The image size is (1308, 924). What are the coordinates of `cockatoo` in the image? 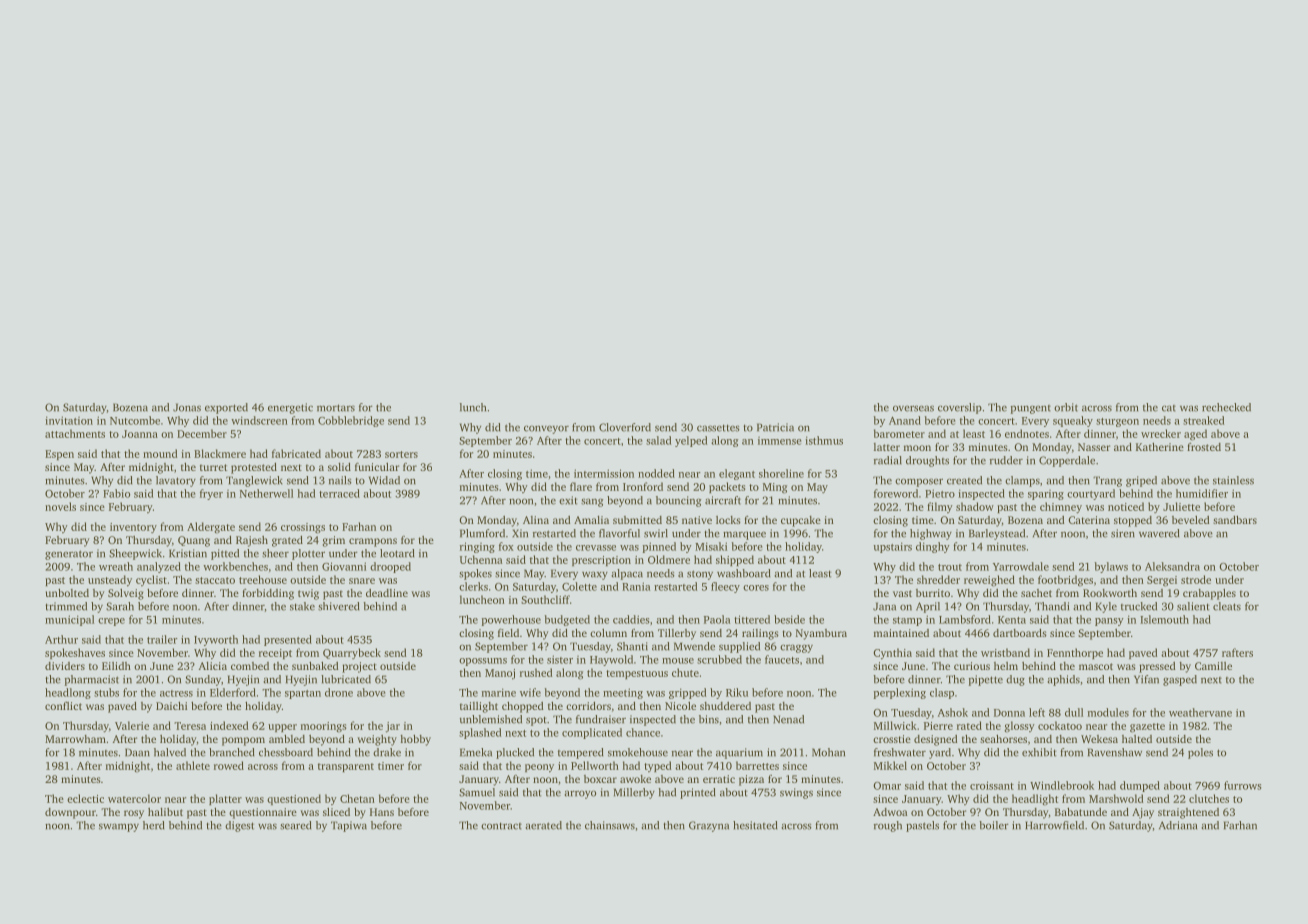 It's located at (1060, 725).
